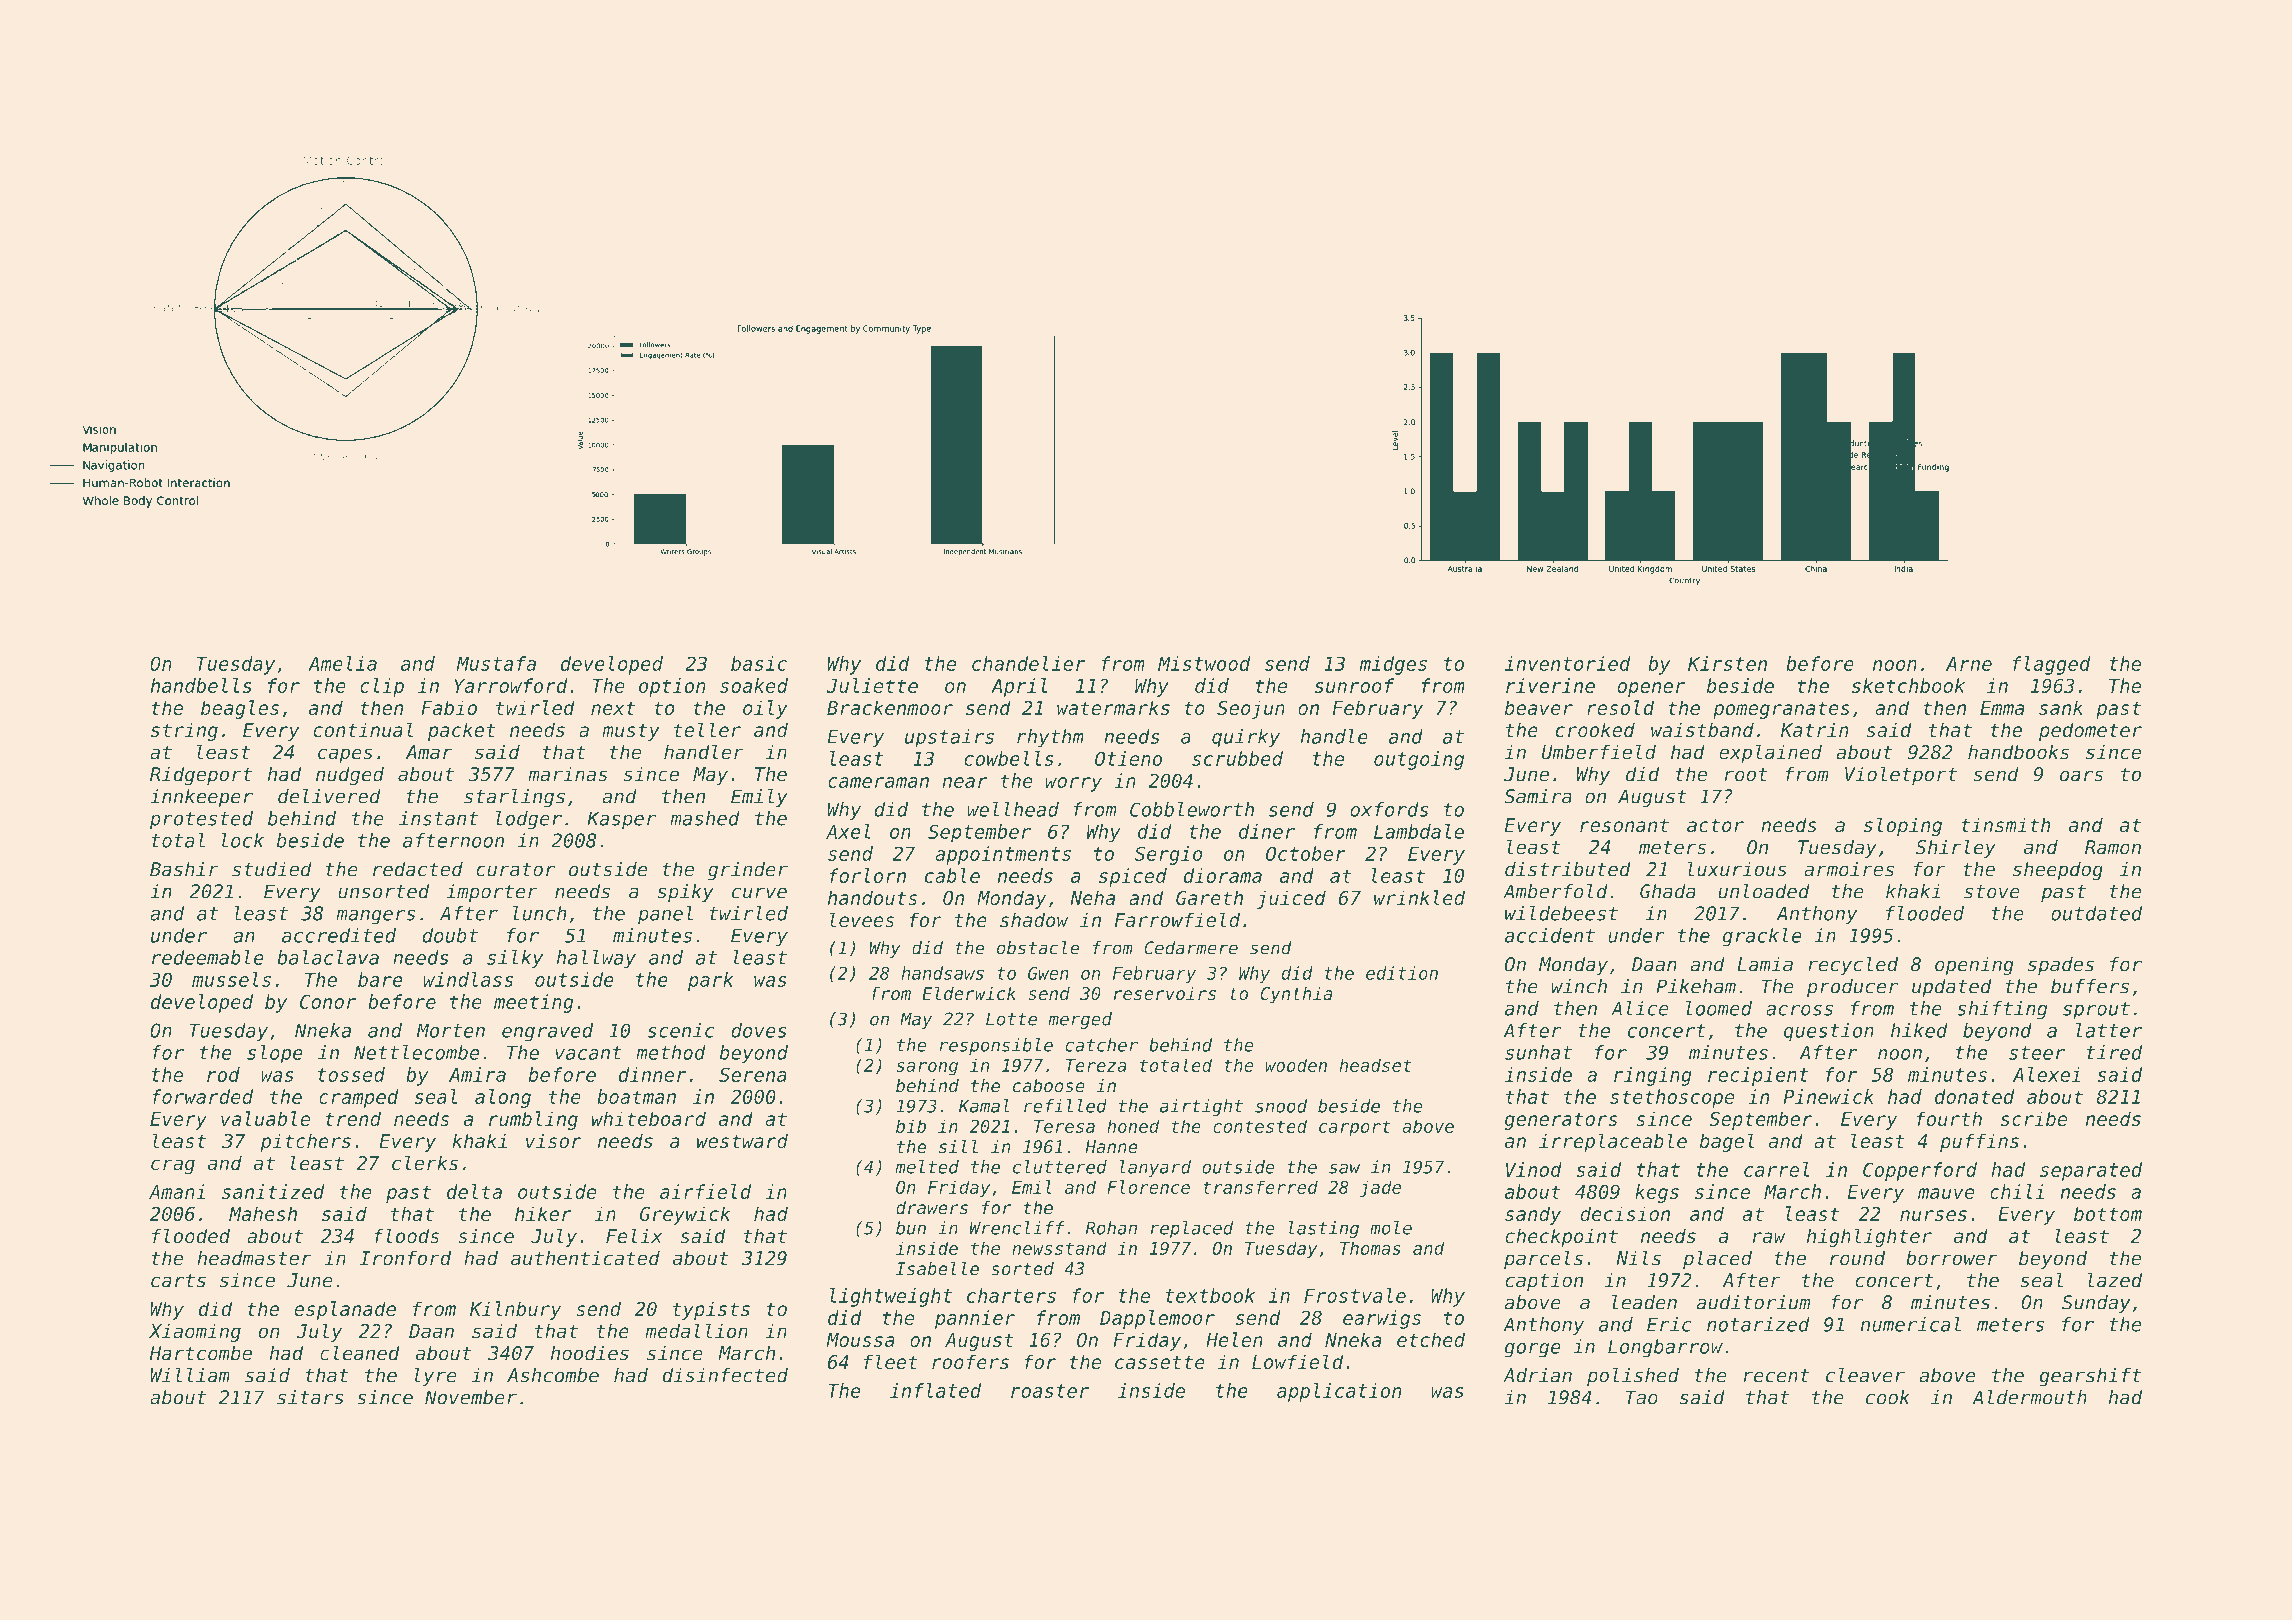  What do you see at coordinates (1770, 753) in the image?
I see `explained` at bounding box center [1770, 753].
